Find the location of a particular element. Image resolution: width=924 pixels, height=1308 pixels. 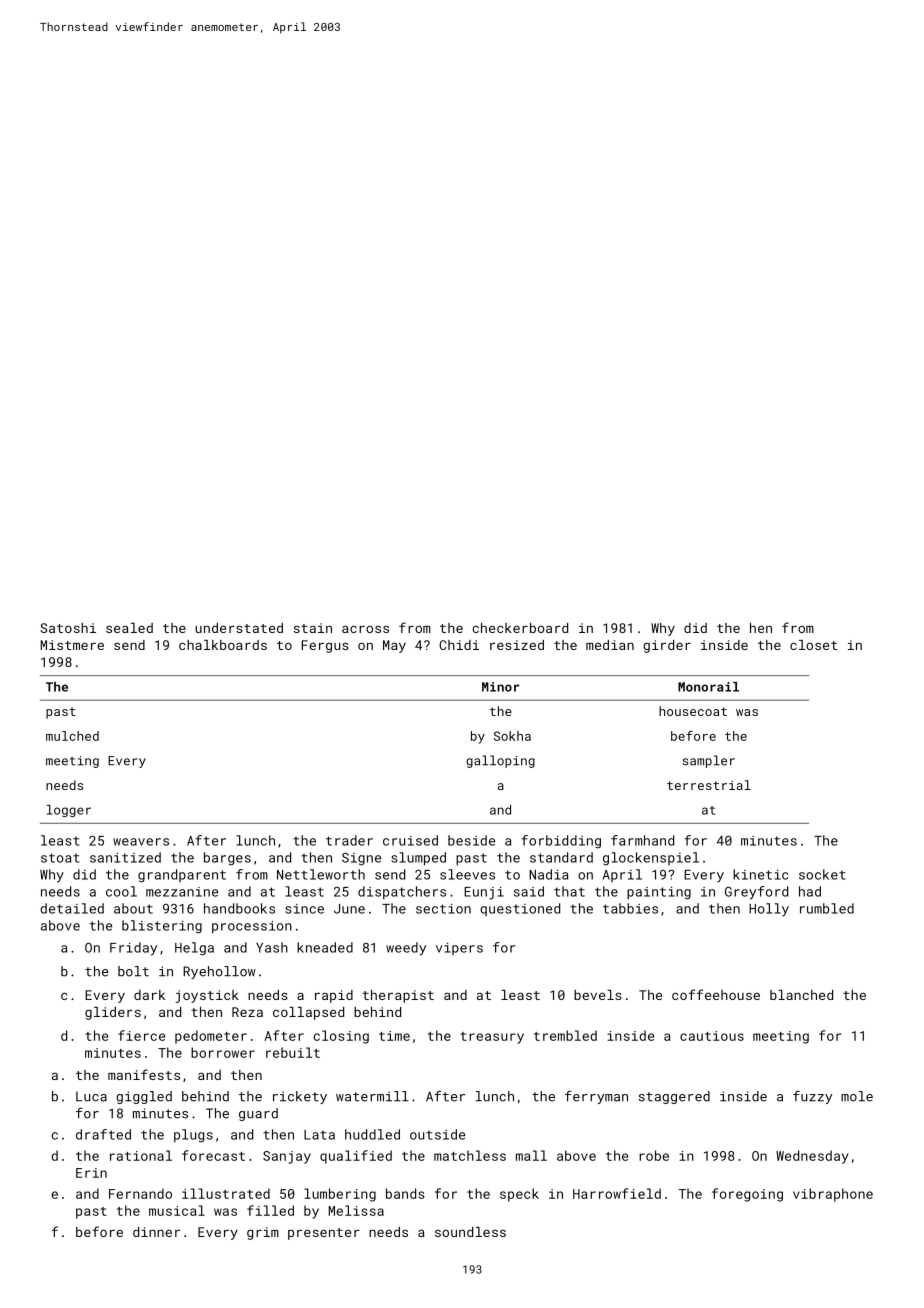

drafted is located at coordinates (103, 1134).
